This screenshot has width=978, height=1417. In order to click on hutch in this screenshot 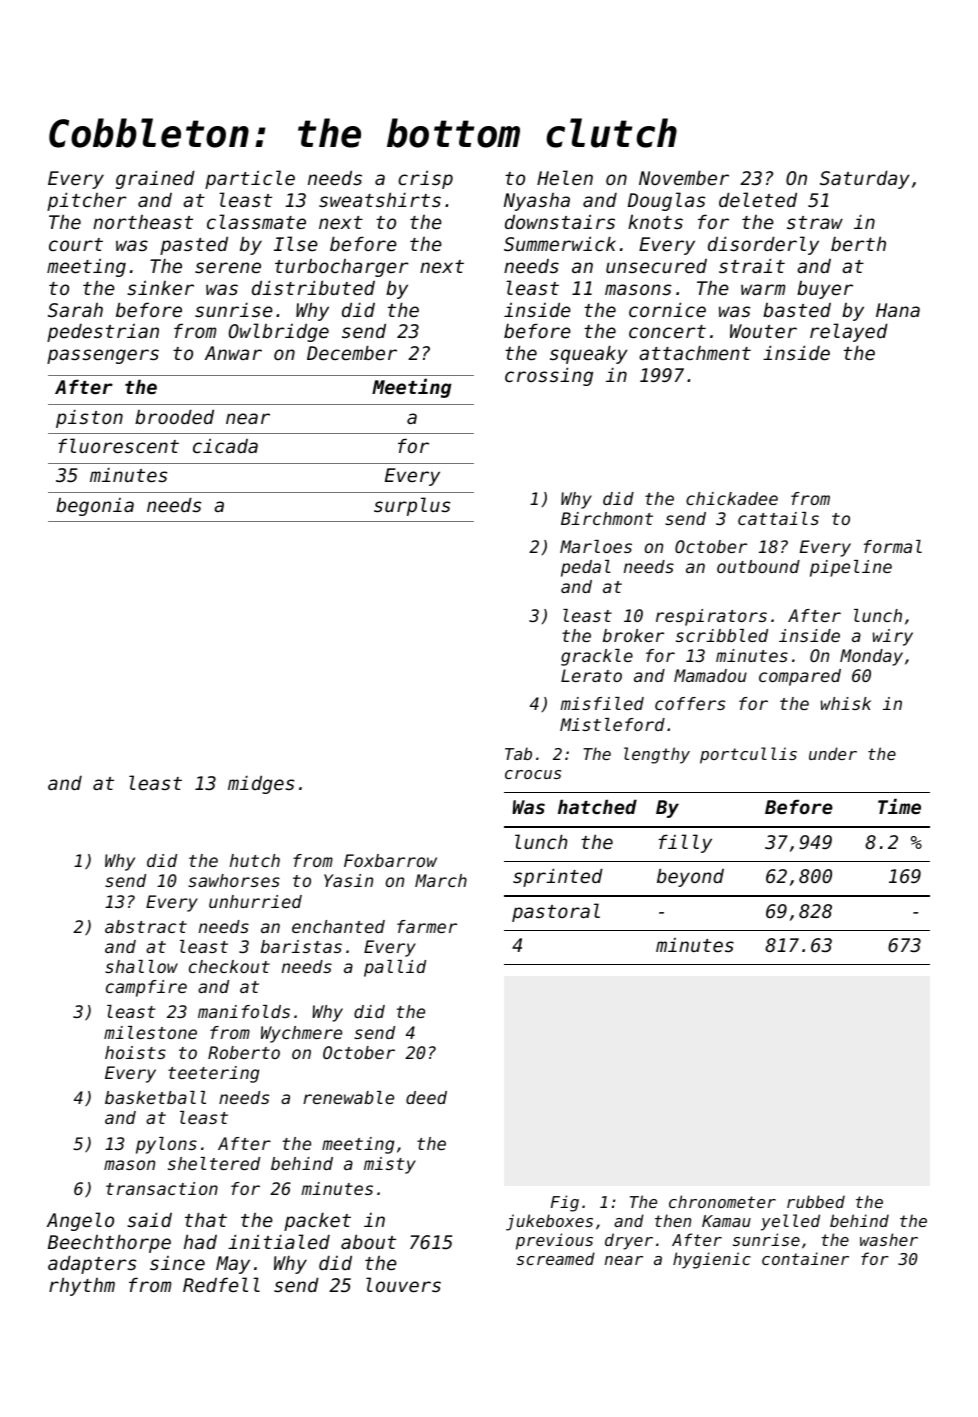, I will do `click(255, 860)`.
